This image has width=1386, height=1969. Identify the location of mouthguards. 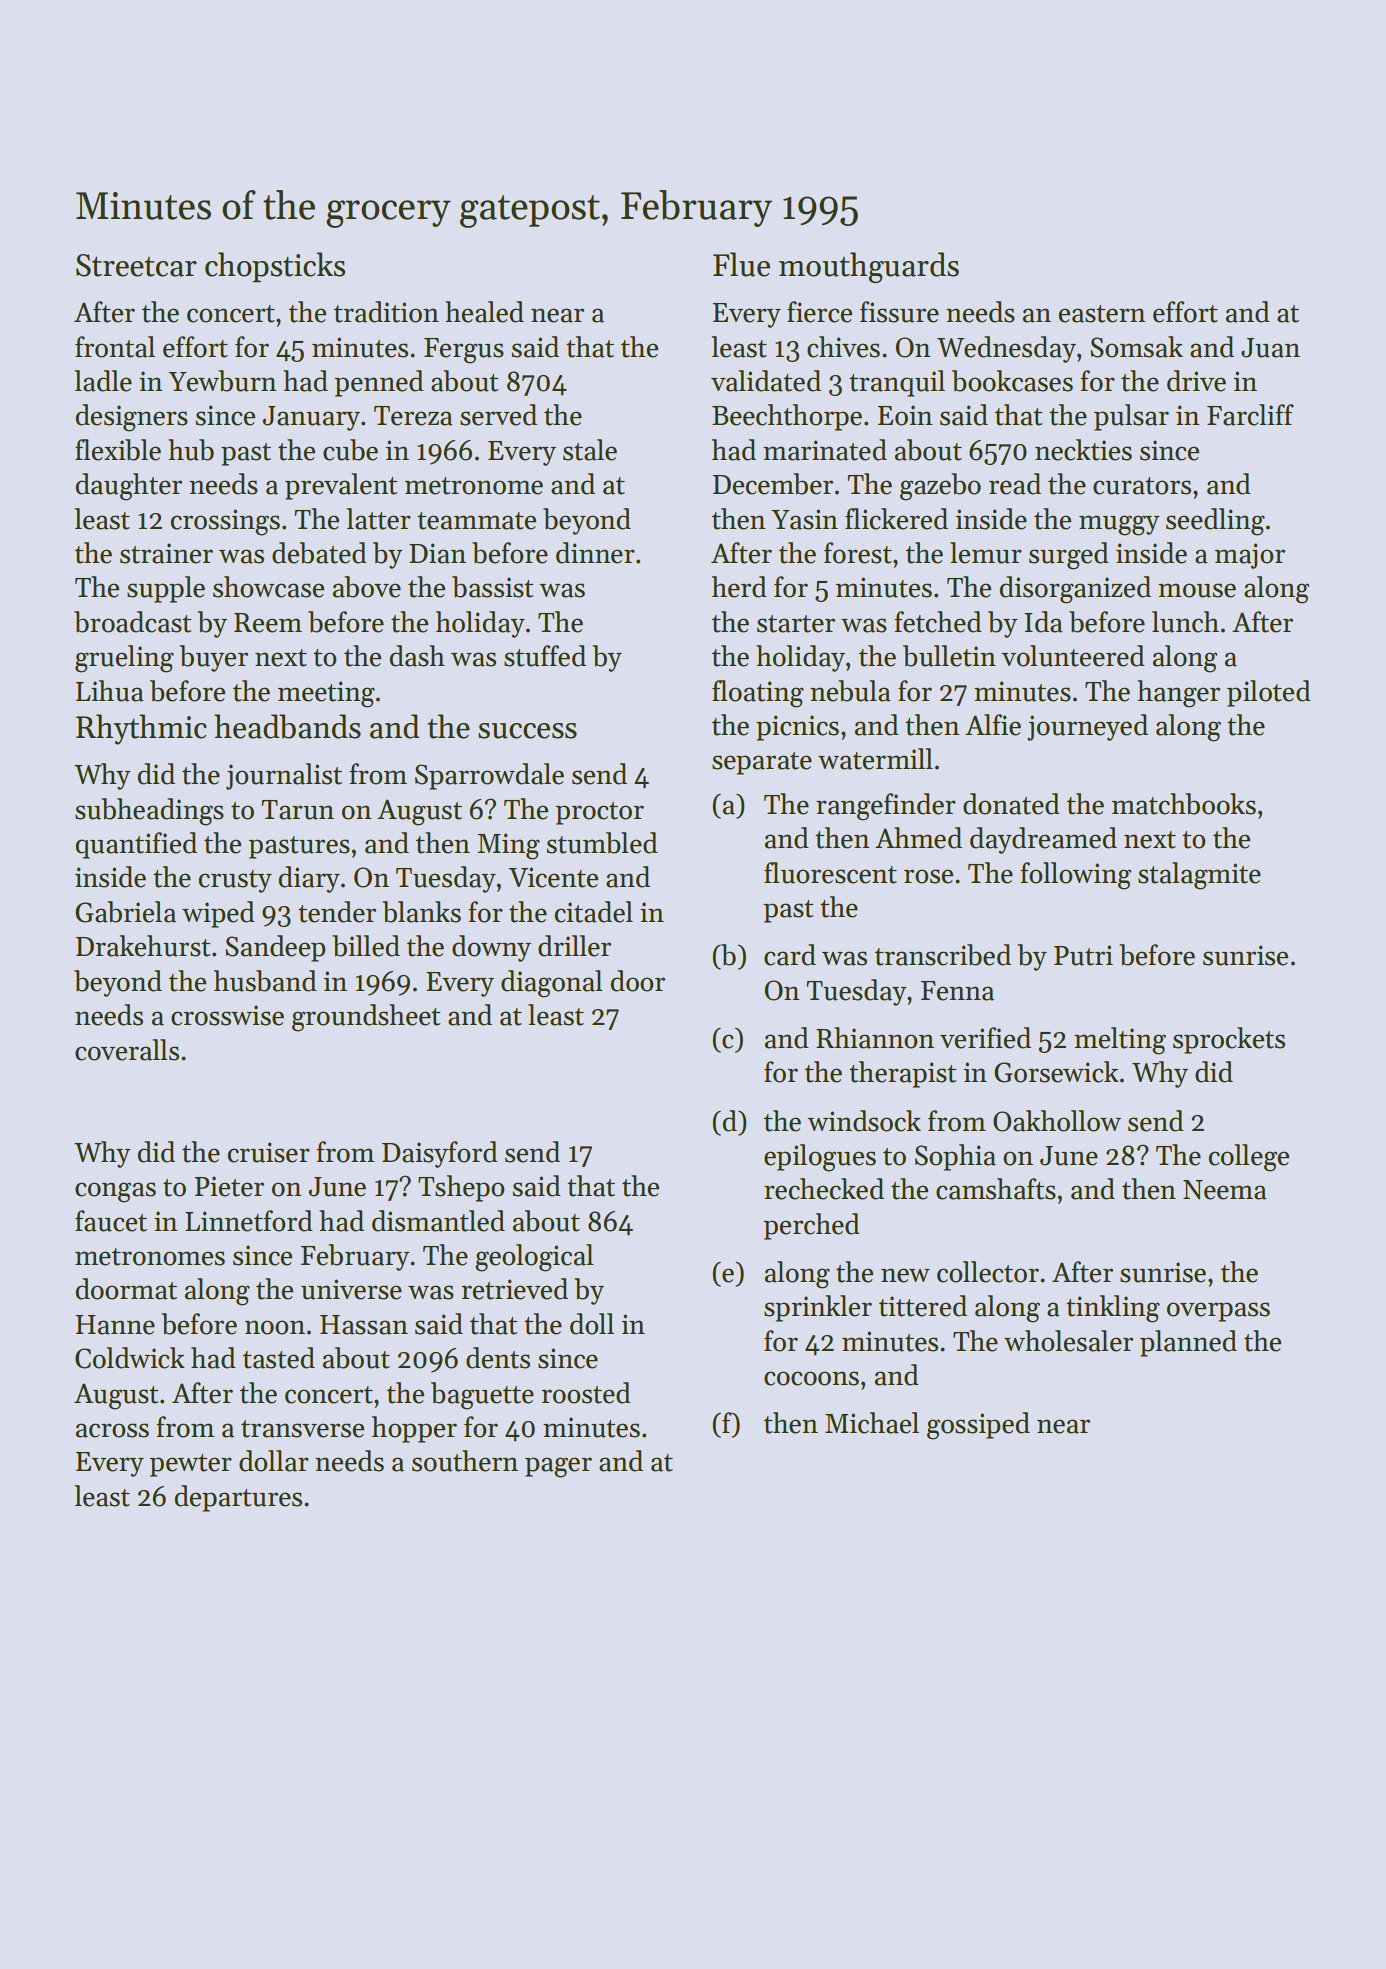
(869, 267).
